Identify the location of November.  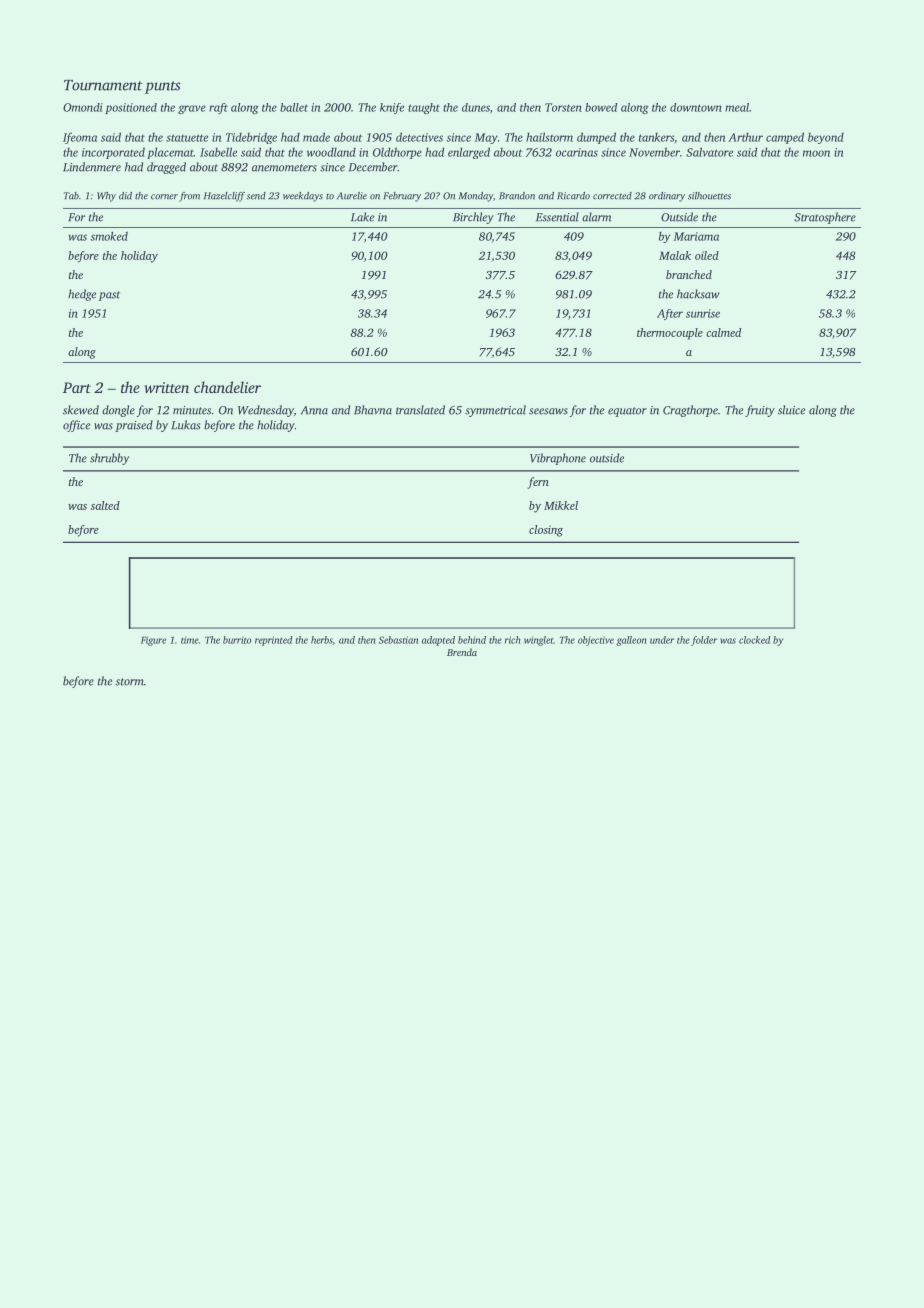
(654, 152).
